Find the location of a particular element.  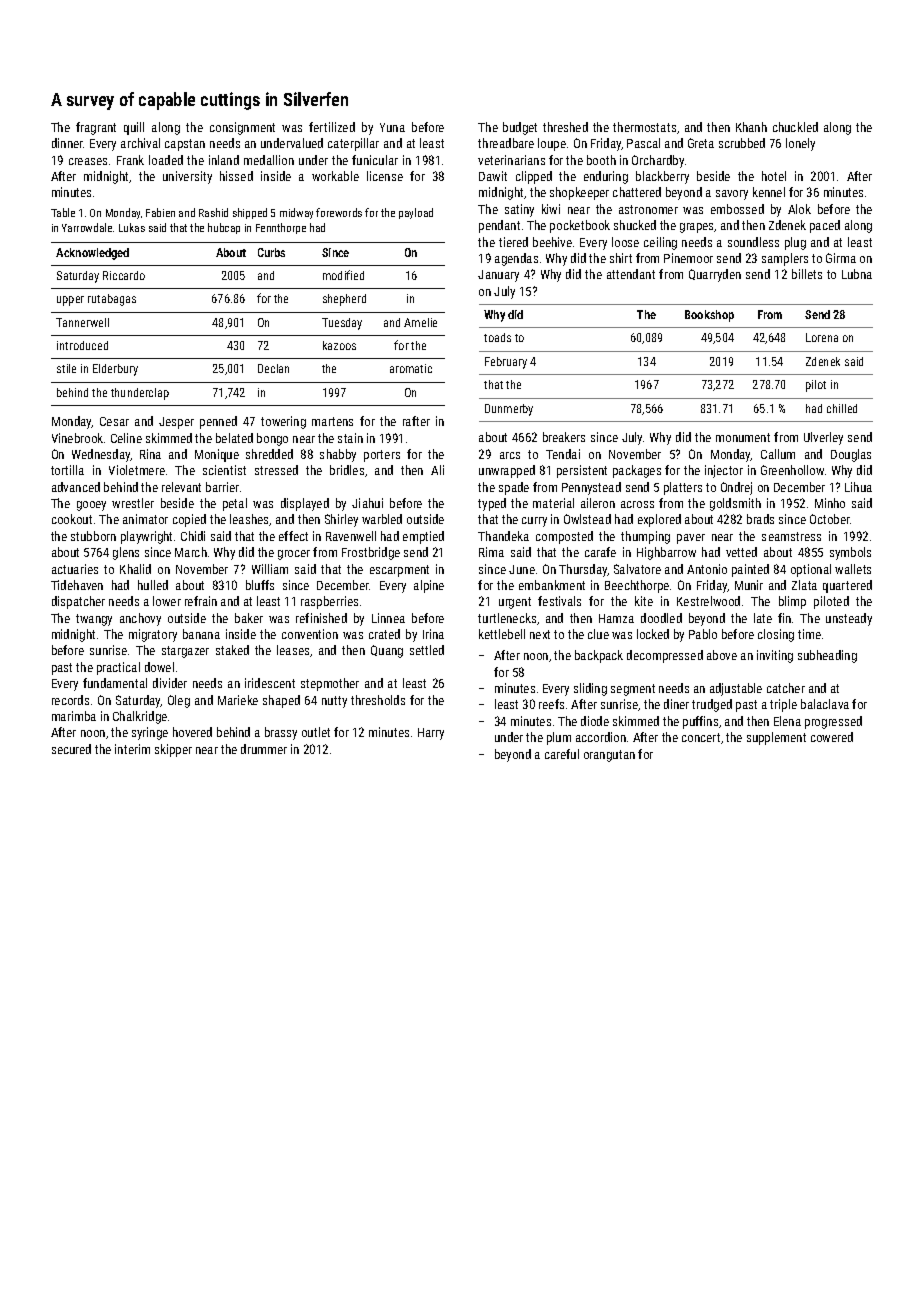

chuckled is located at coordinates (795, 127).
